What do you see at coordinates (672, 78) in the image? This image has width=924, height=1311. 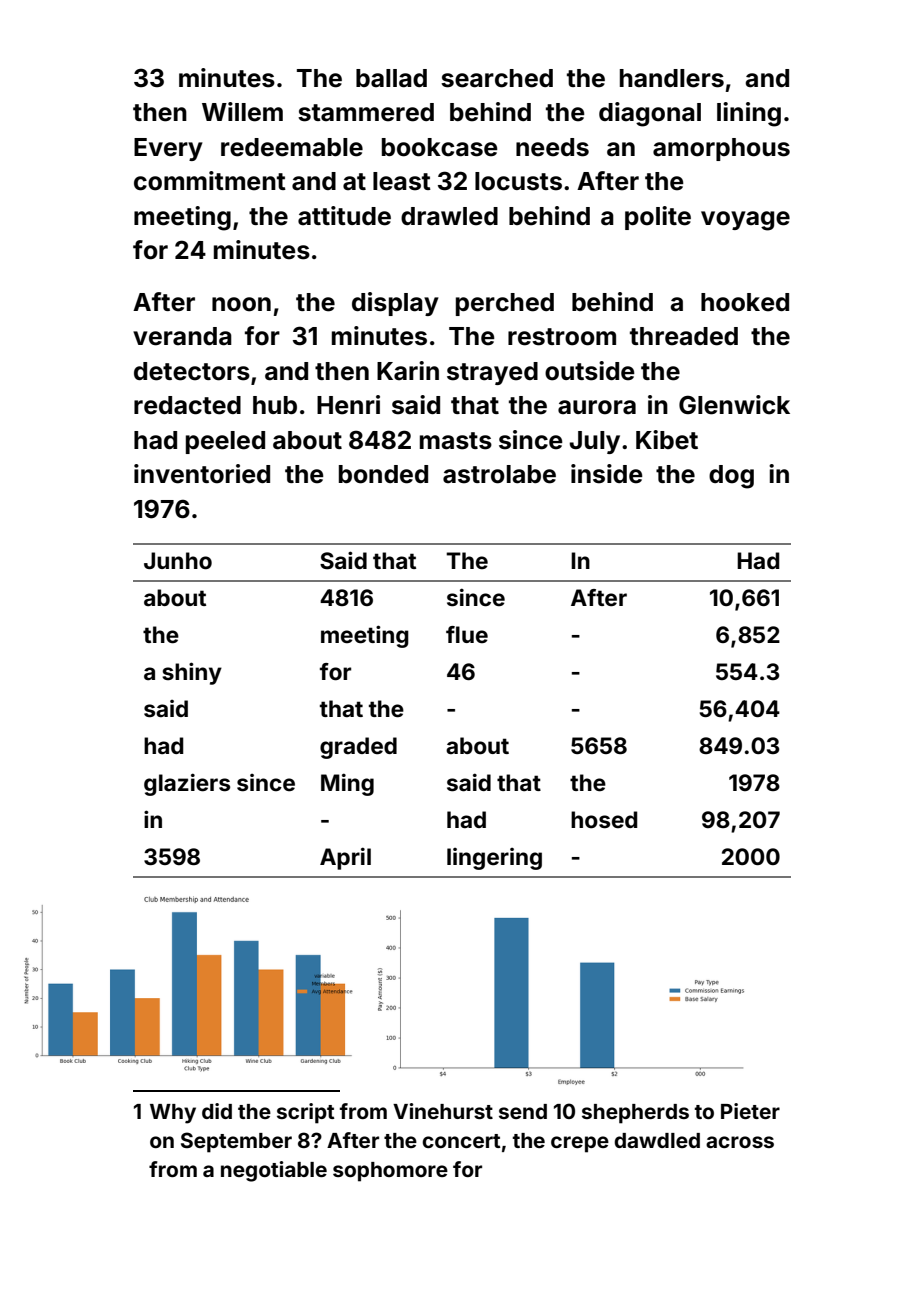 I see `handlers` at bounding box center [672, 78].
